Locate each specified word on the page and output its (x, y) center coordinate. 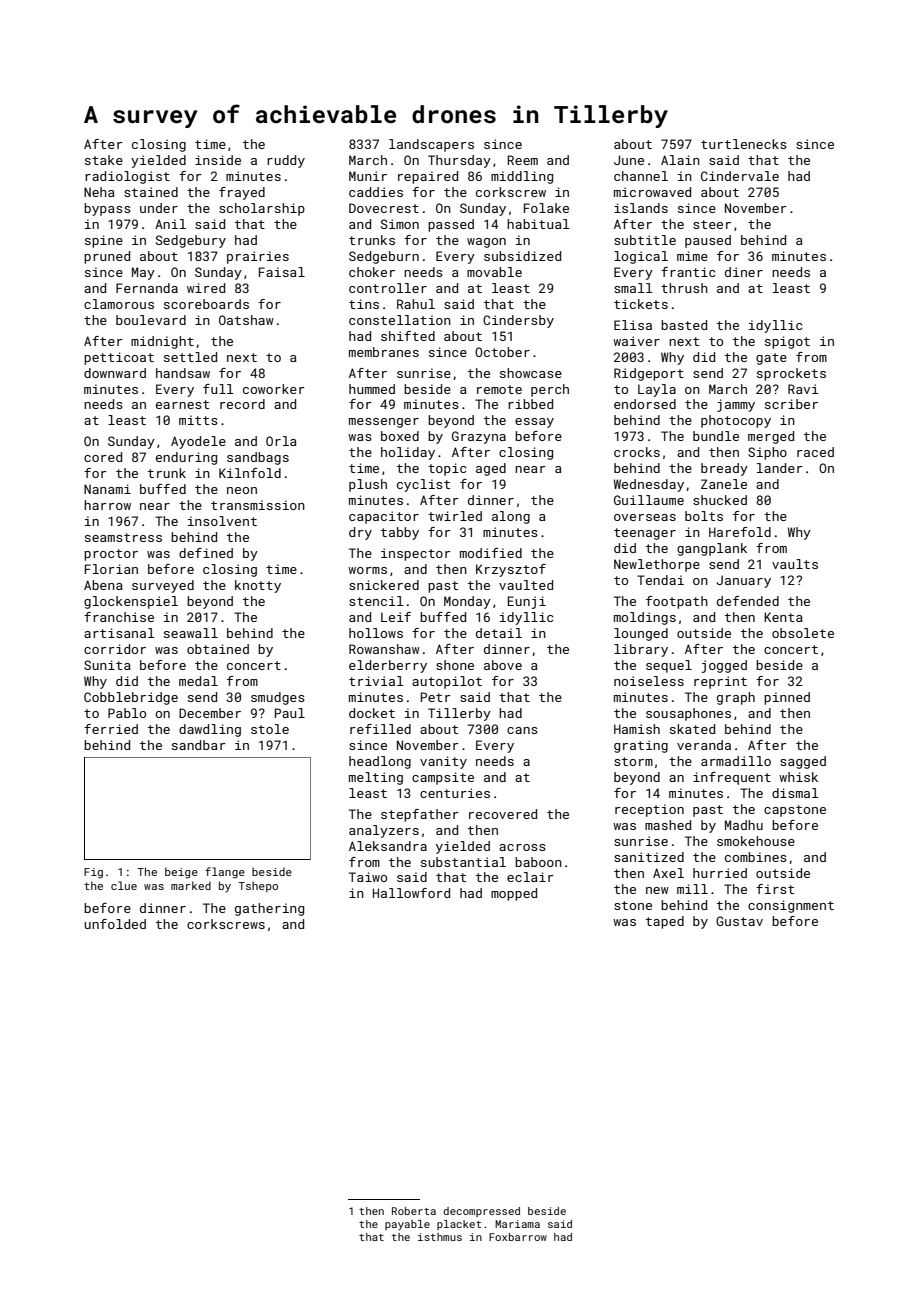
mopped (514, 894)
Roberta (414, 1211)
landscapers (431, 145)
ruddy (286, 161)
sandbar (199, 745)
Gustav (739, 921)
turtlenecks (744, 144)
